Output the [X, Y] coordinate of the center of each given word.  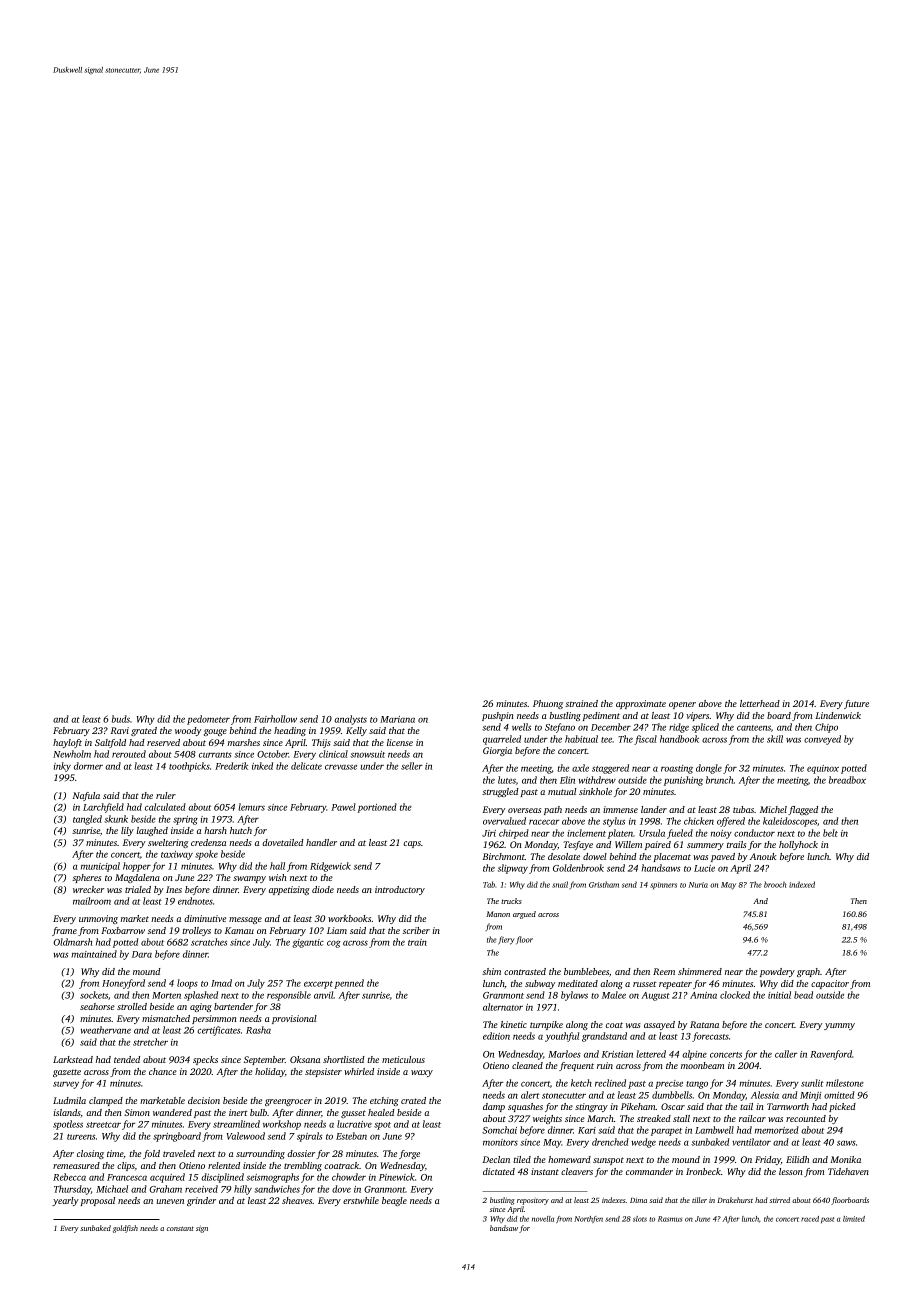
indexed [802, 884]
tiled [522, 1159]
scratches [209, 942]
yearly [65, 1201]
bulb [258, 1112]
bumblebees [586, 971]
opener [682, 705]
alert [530, 1095]
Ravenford [831, 1055]
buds [121, 719]
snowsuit [367, 754]
